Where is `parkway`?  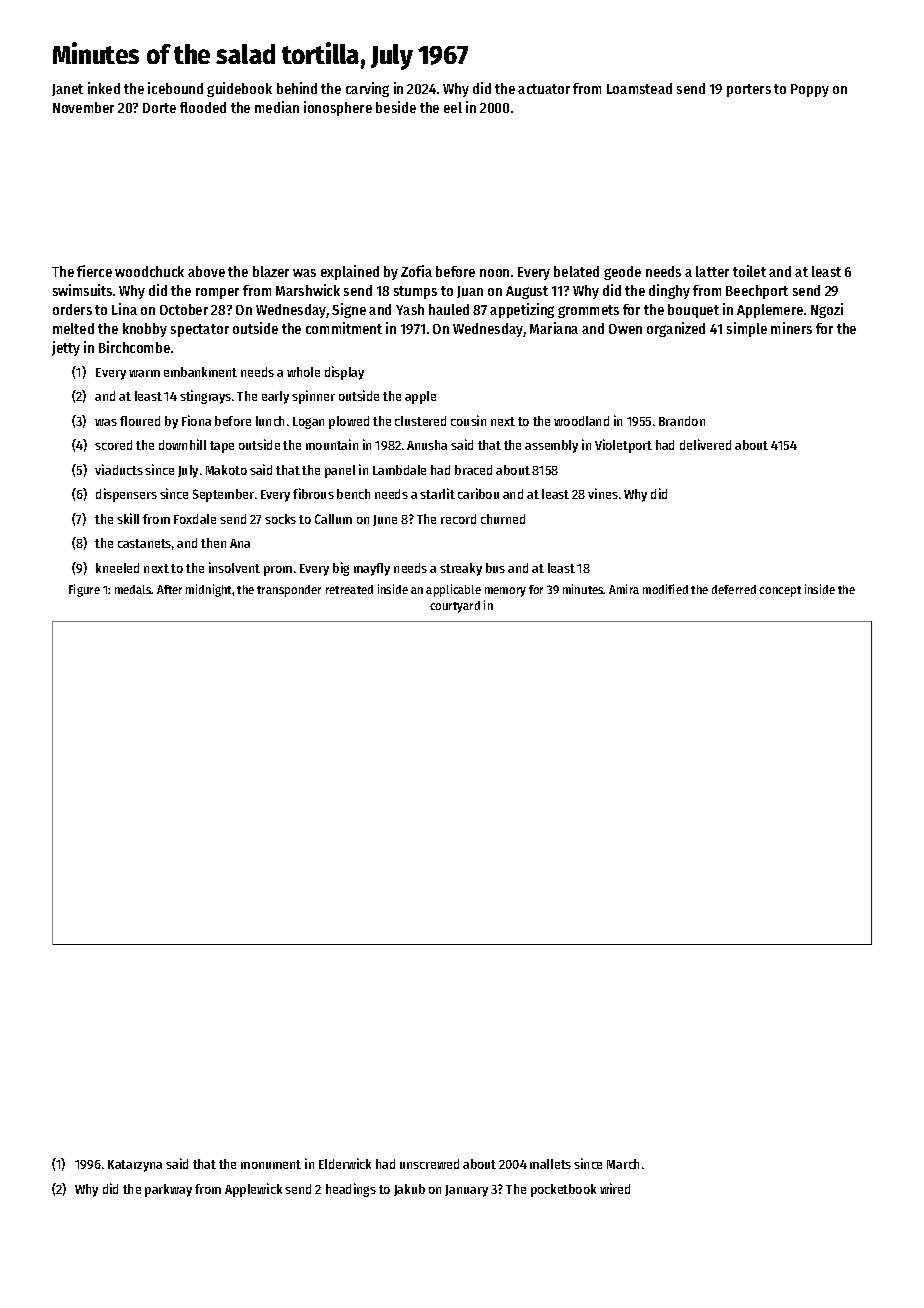
parkway is located at coordinates (168, 1190).
